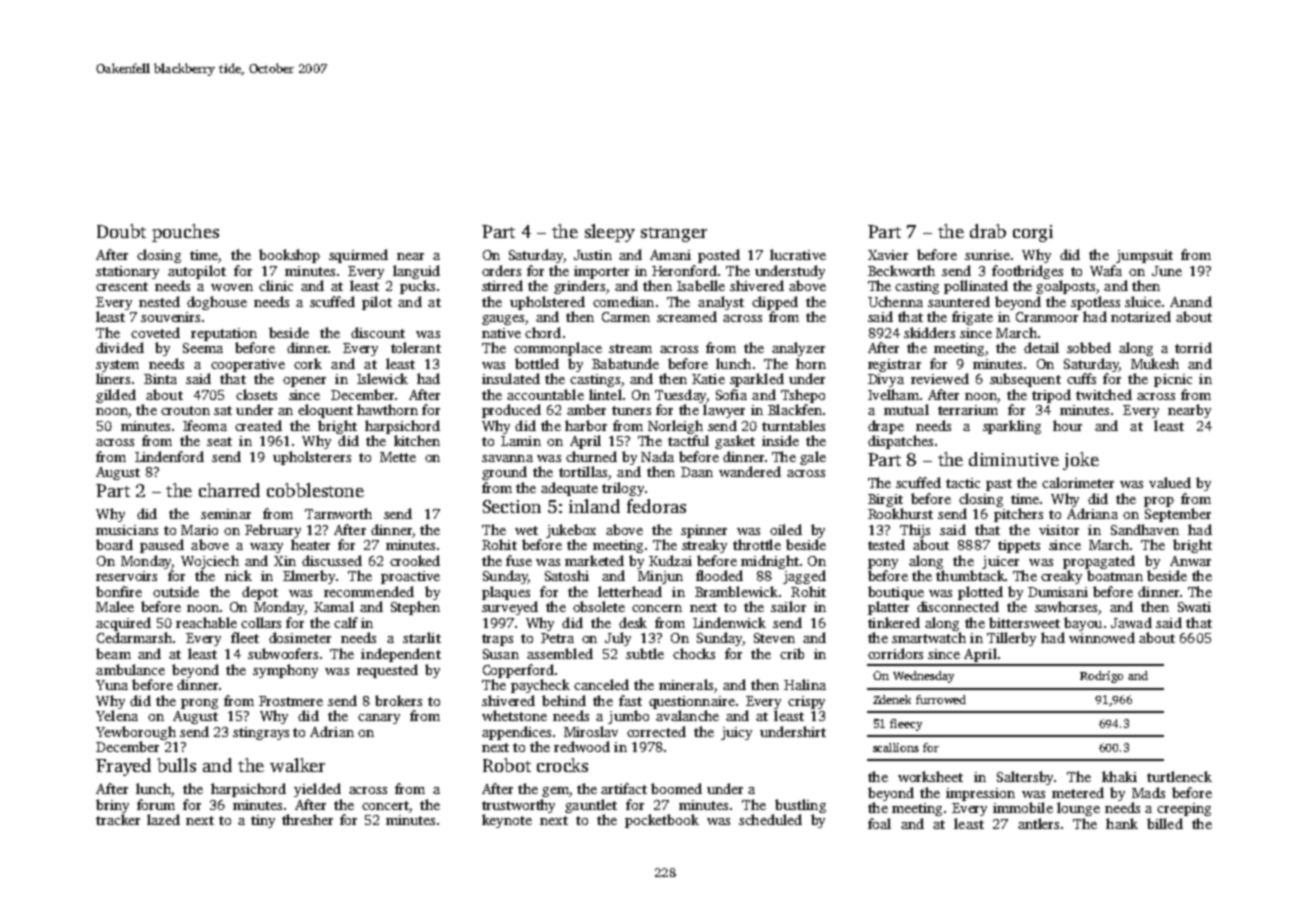 The height and width of the screenshot is (924, 1308). What do you see at coordinates (674, 234) in the screenshot?
I see `stranger` at bounding box center [674, 234].
